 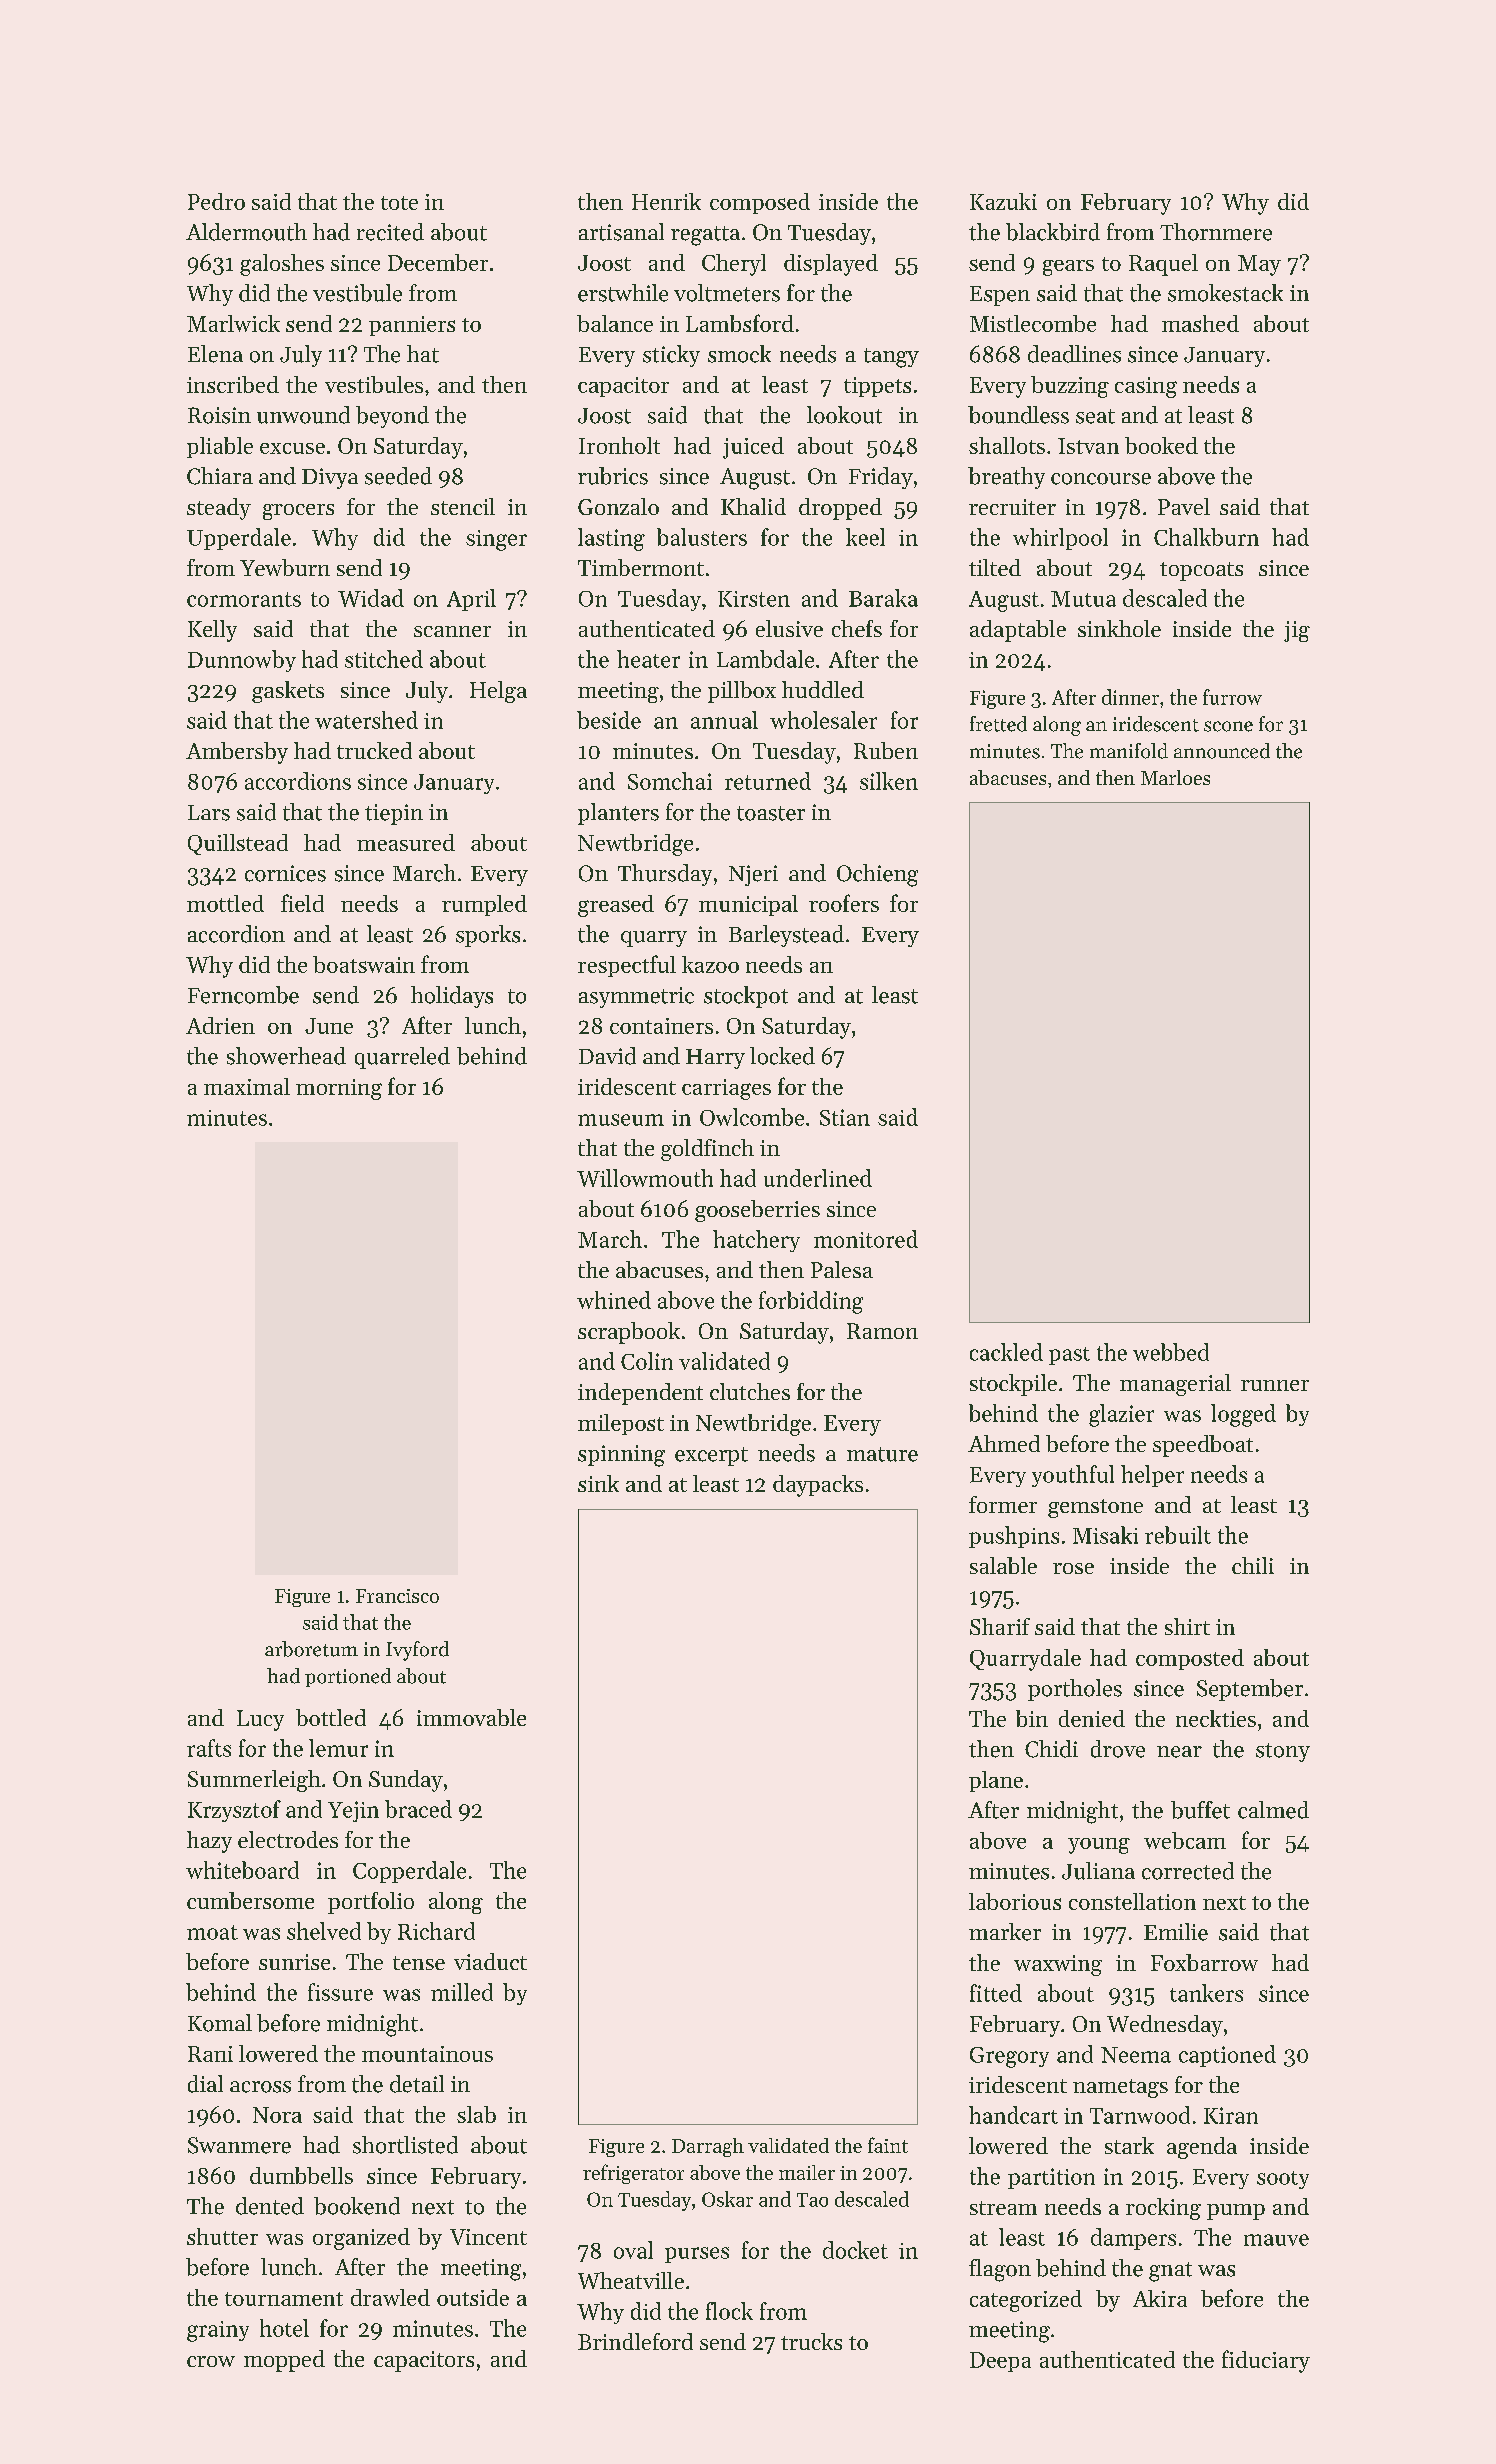 I want to click on measured, so click(x=406, y=842).
